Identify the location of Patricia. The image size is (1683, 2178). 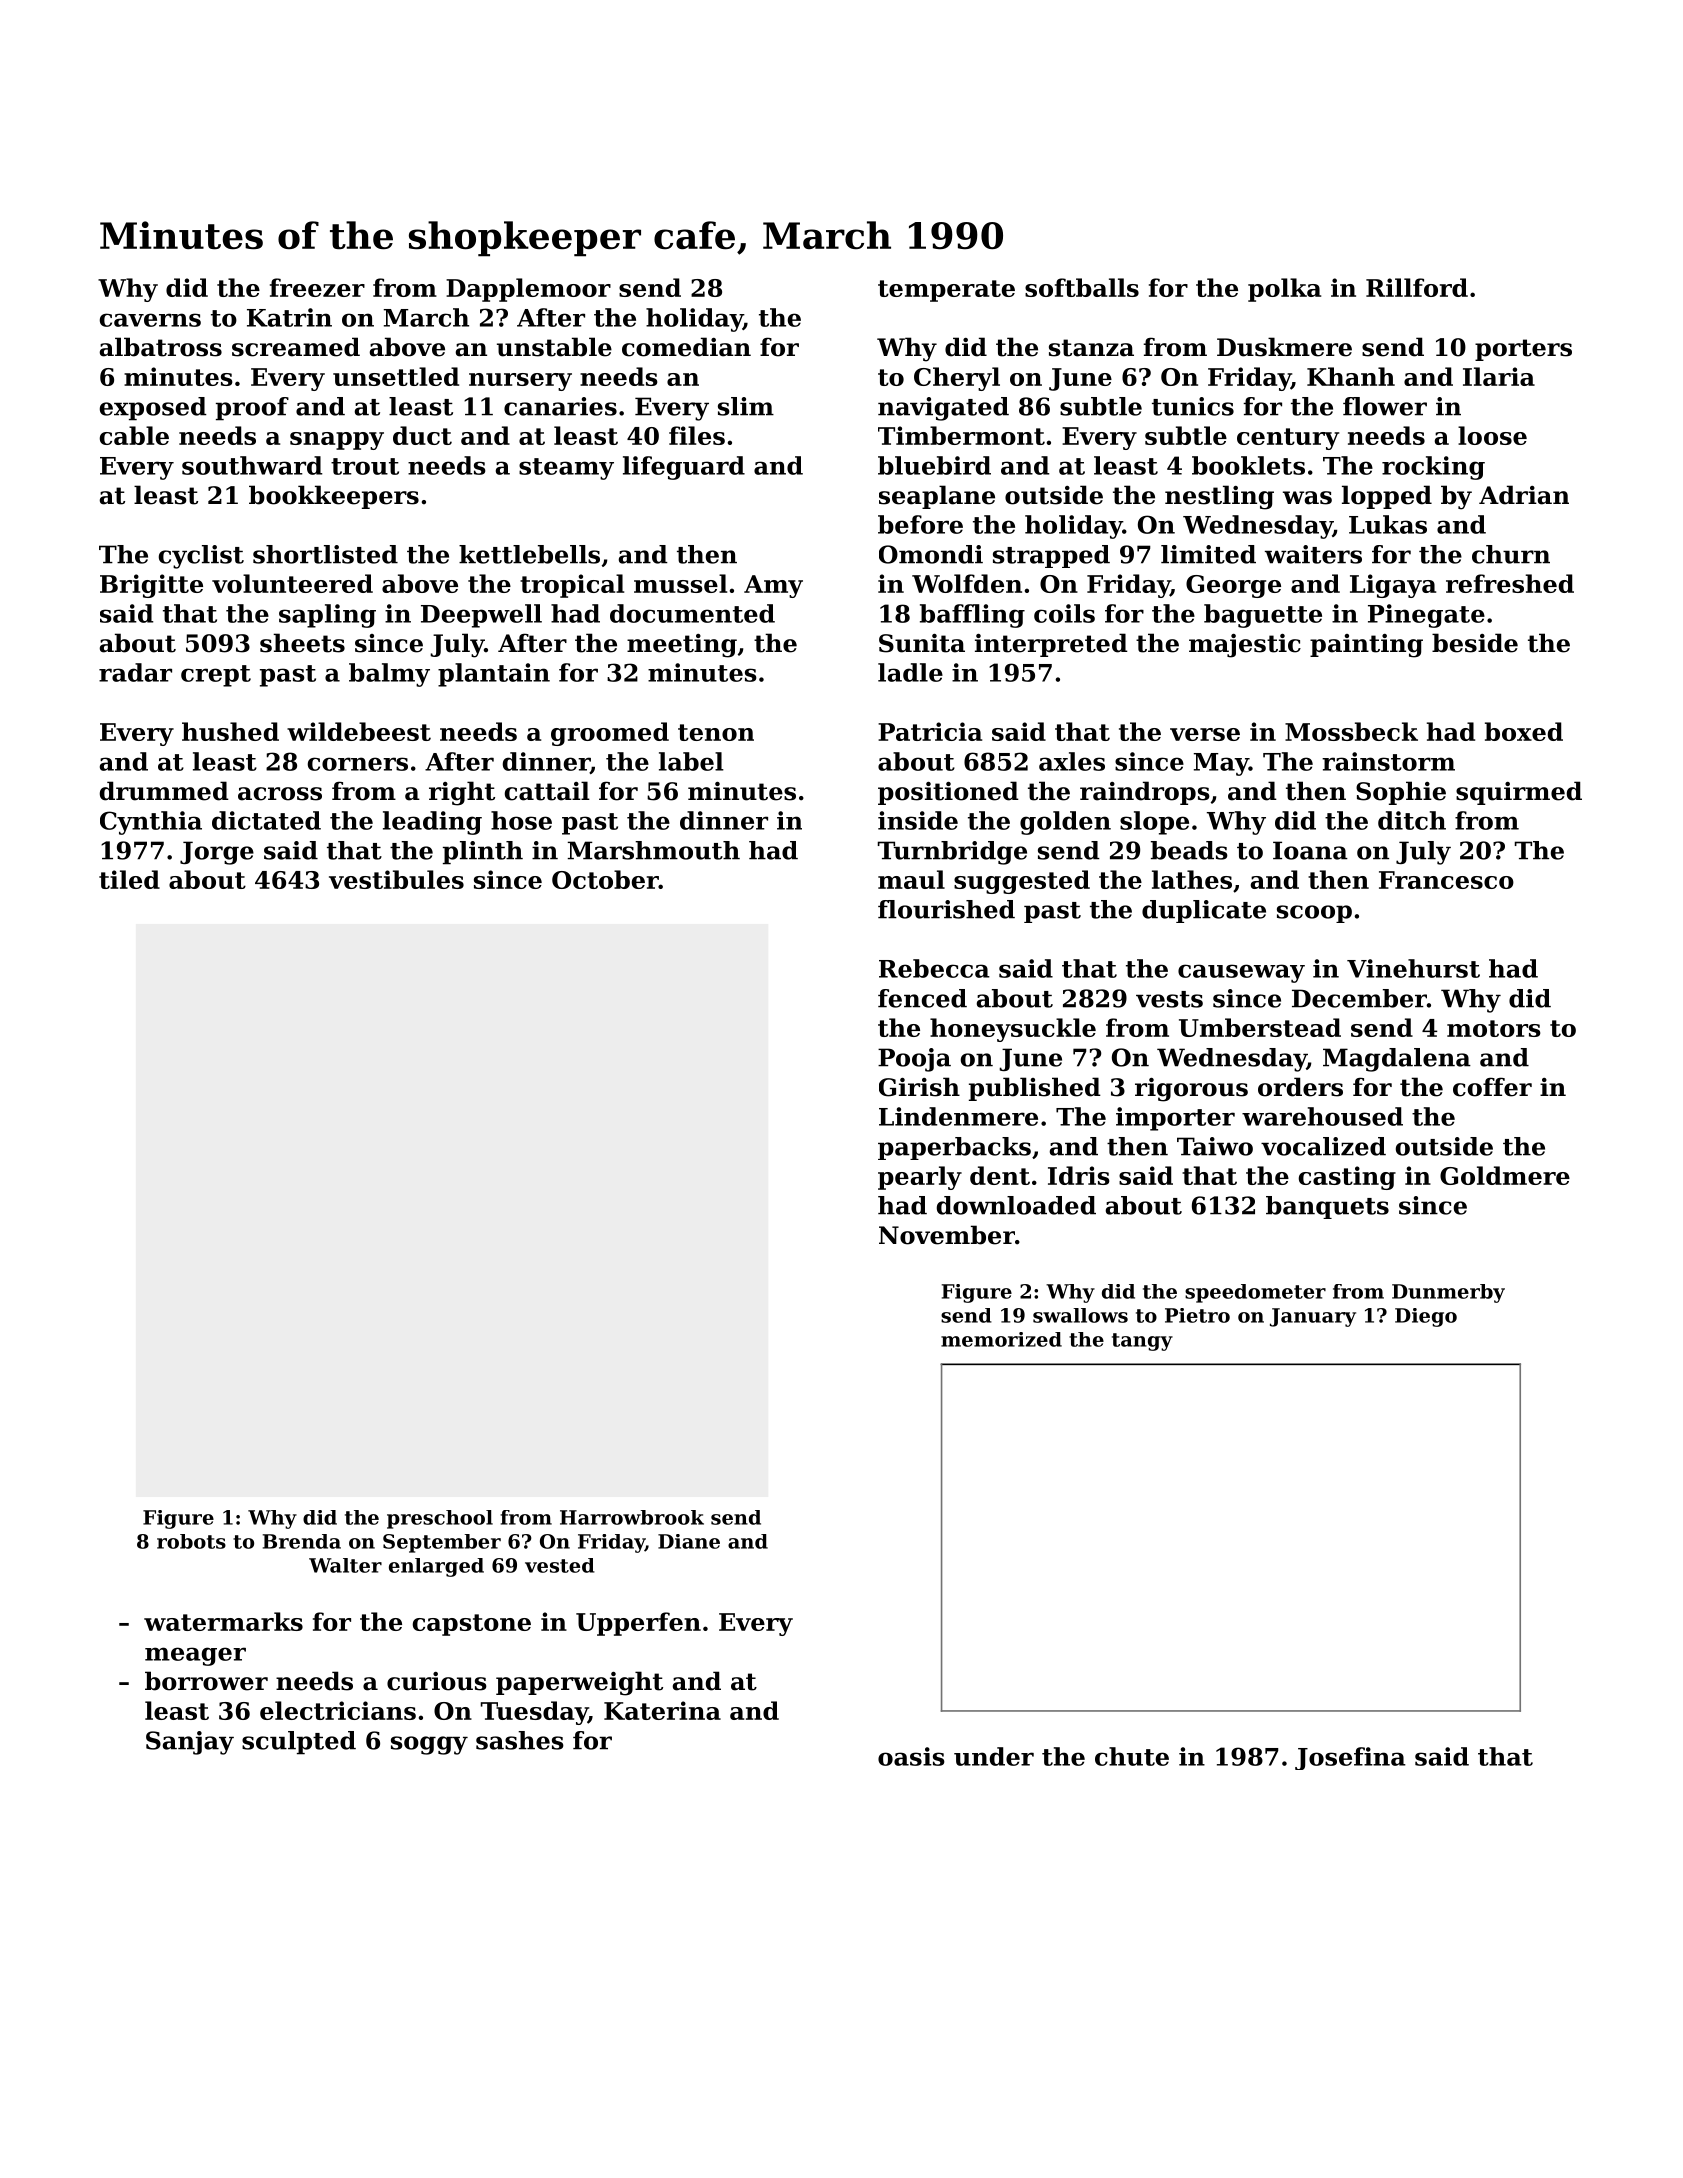
(930, 731).
